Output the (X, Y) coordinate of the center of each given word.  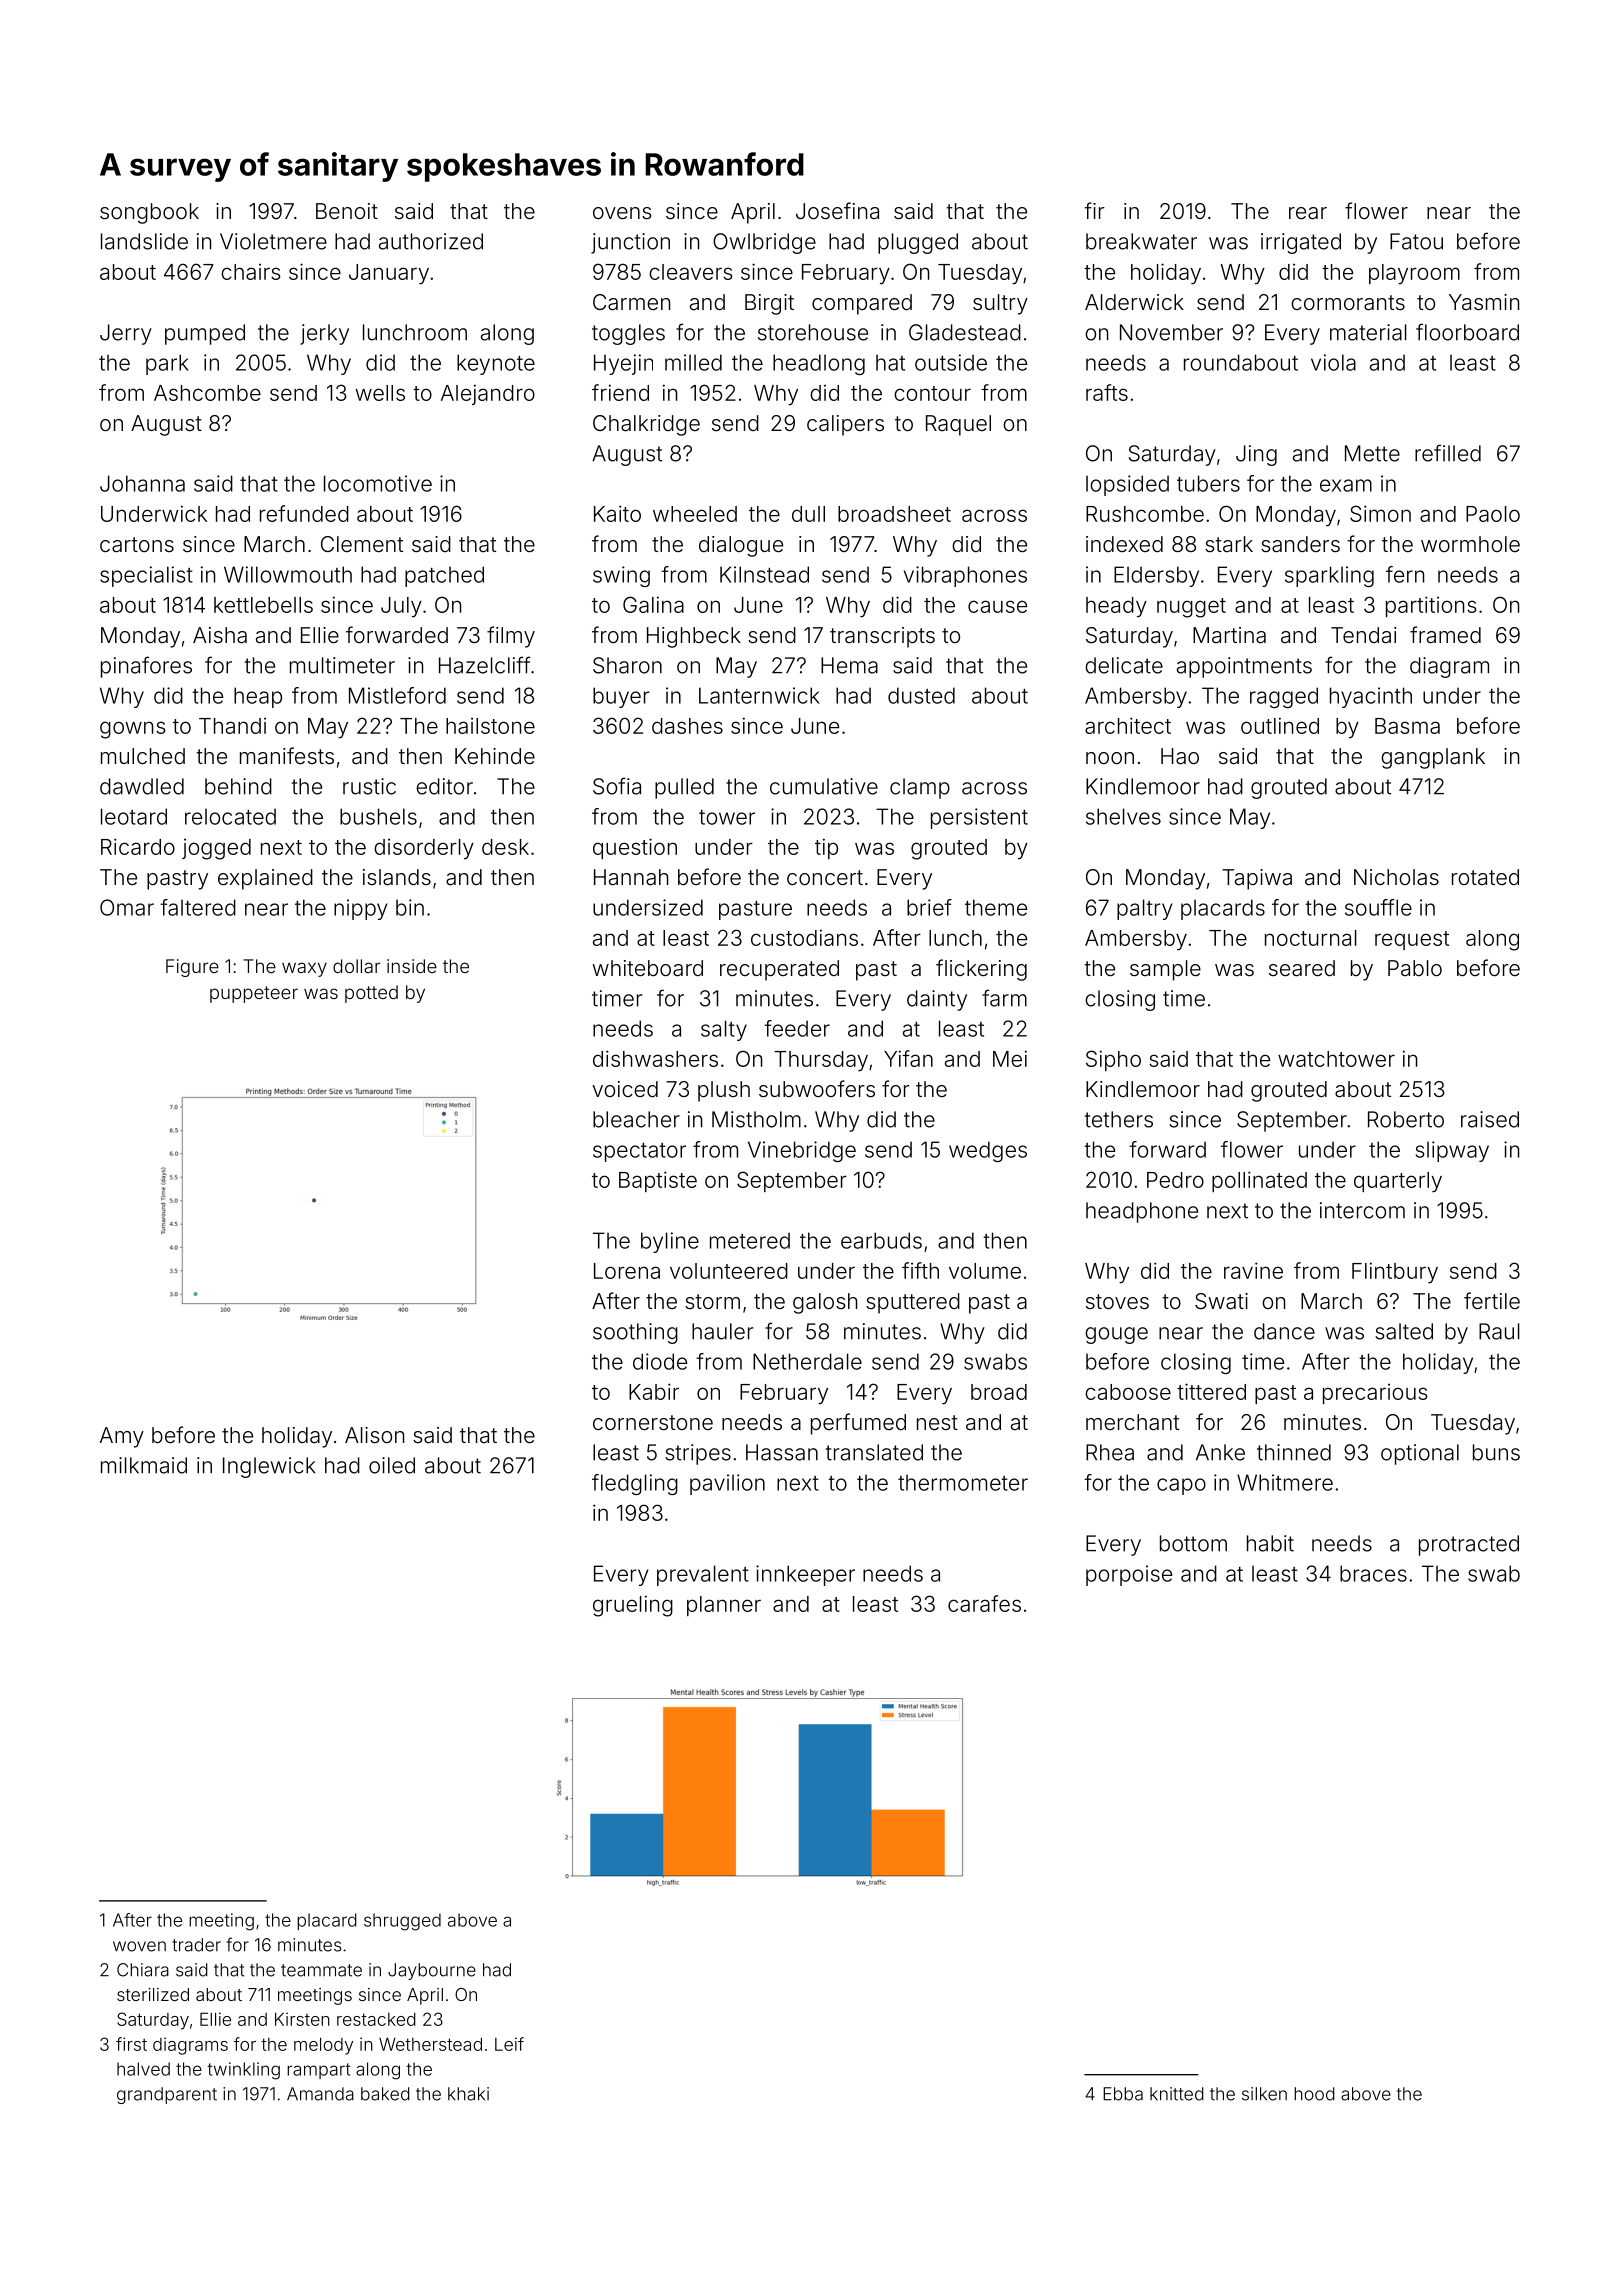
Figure (192, 968)
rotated (1485, 877)
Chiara (143, 1970)
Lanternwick (759, 695)
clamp (920, 788)
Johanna (142, 483)
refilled (1448, 453)
